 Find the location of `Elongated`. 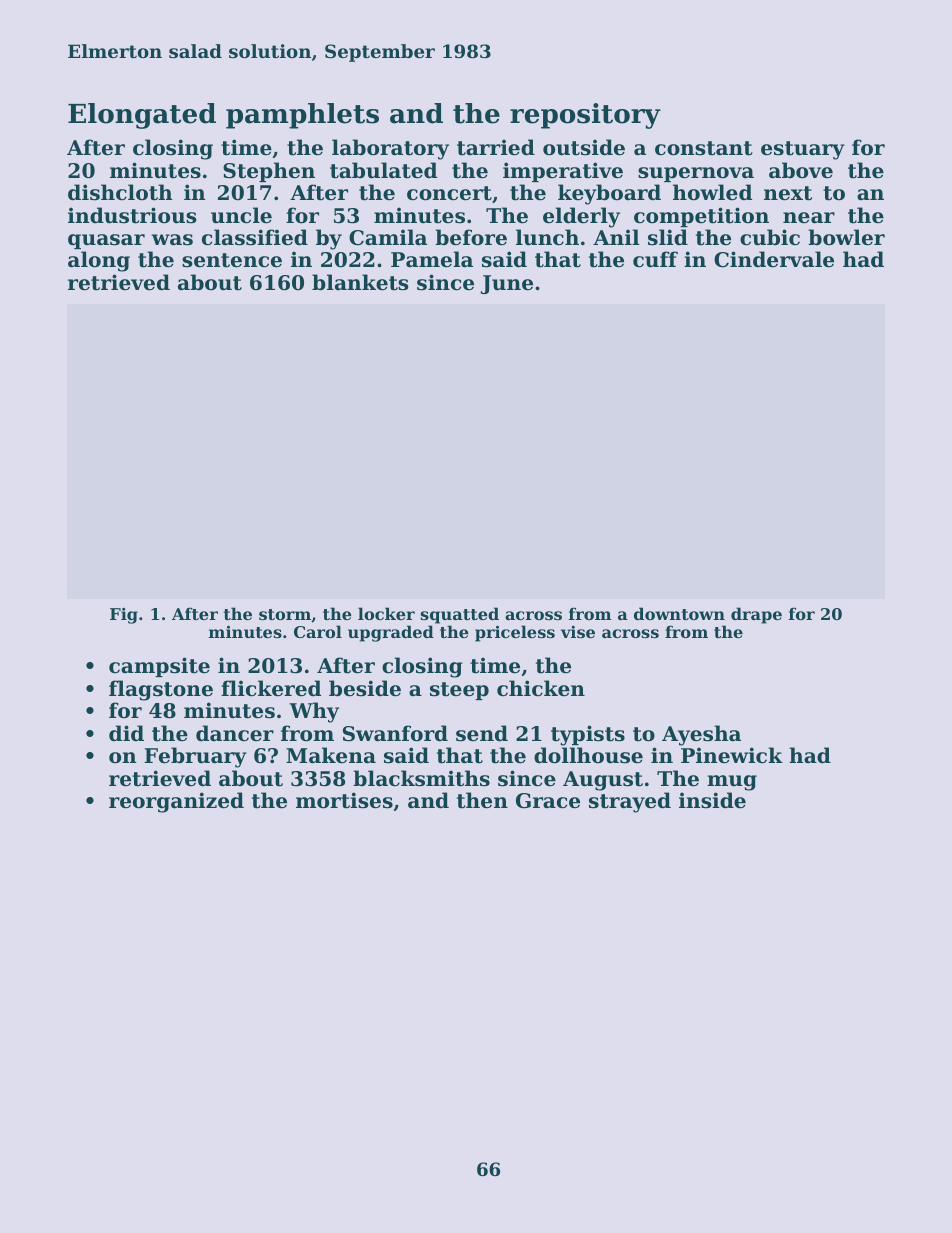

Elongated is located at coordinates (142, 116).
